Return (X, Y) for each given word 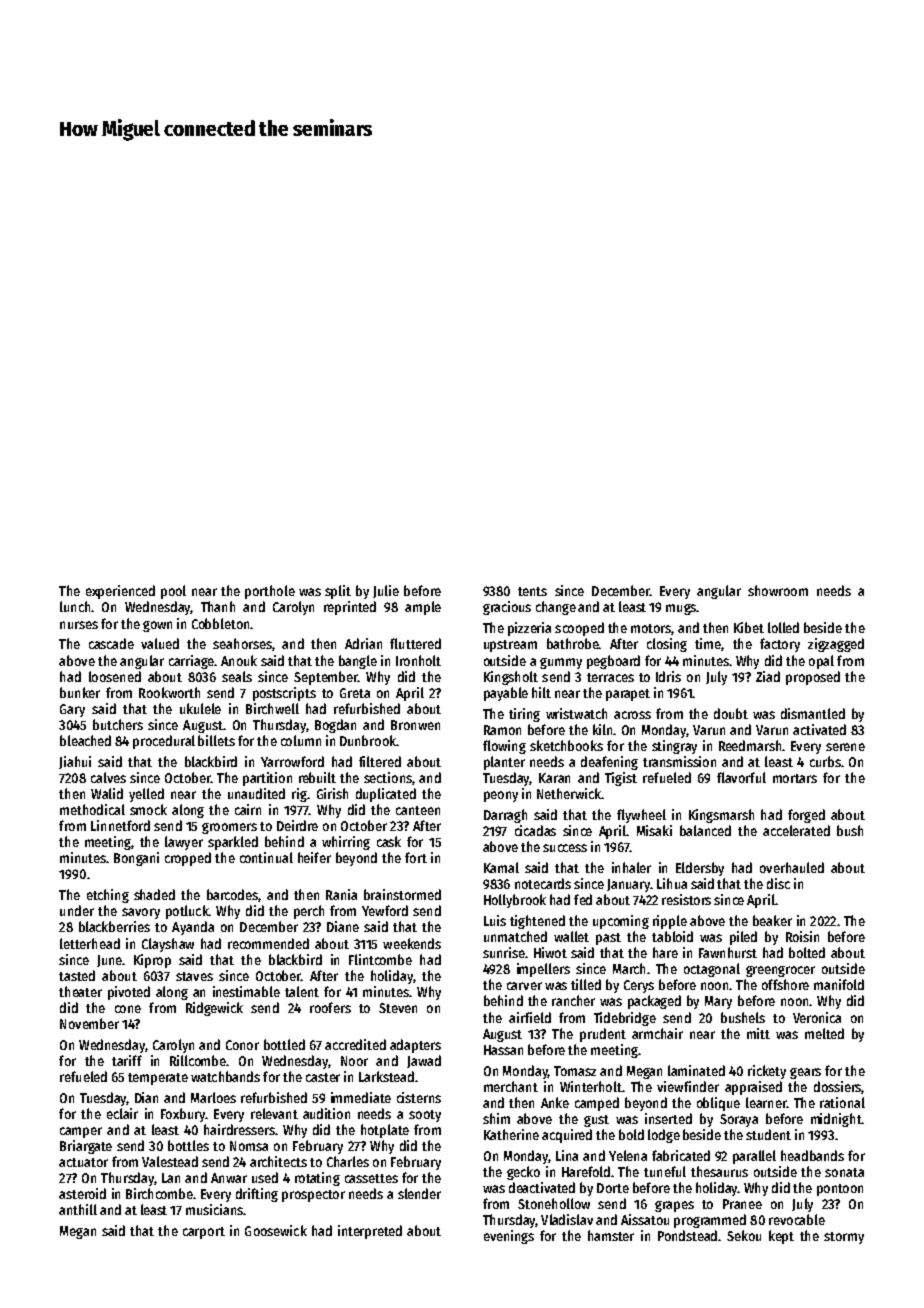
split (338, 592)
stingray (674, 747)
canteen (418, 810)
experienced (120, 592)
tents (532, 591)
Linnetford (120, 825)
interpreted (370, 1232)
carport (204, 1233)
